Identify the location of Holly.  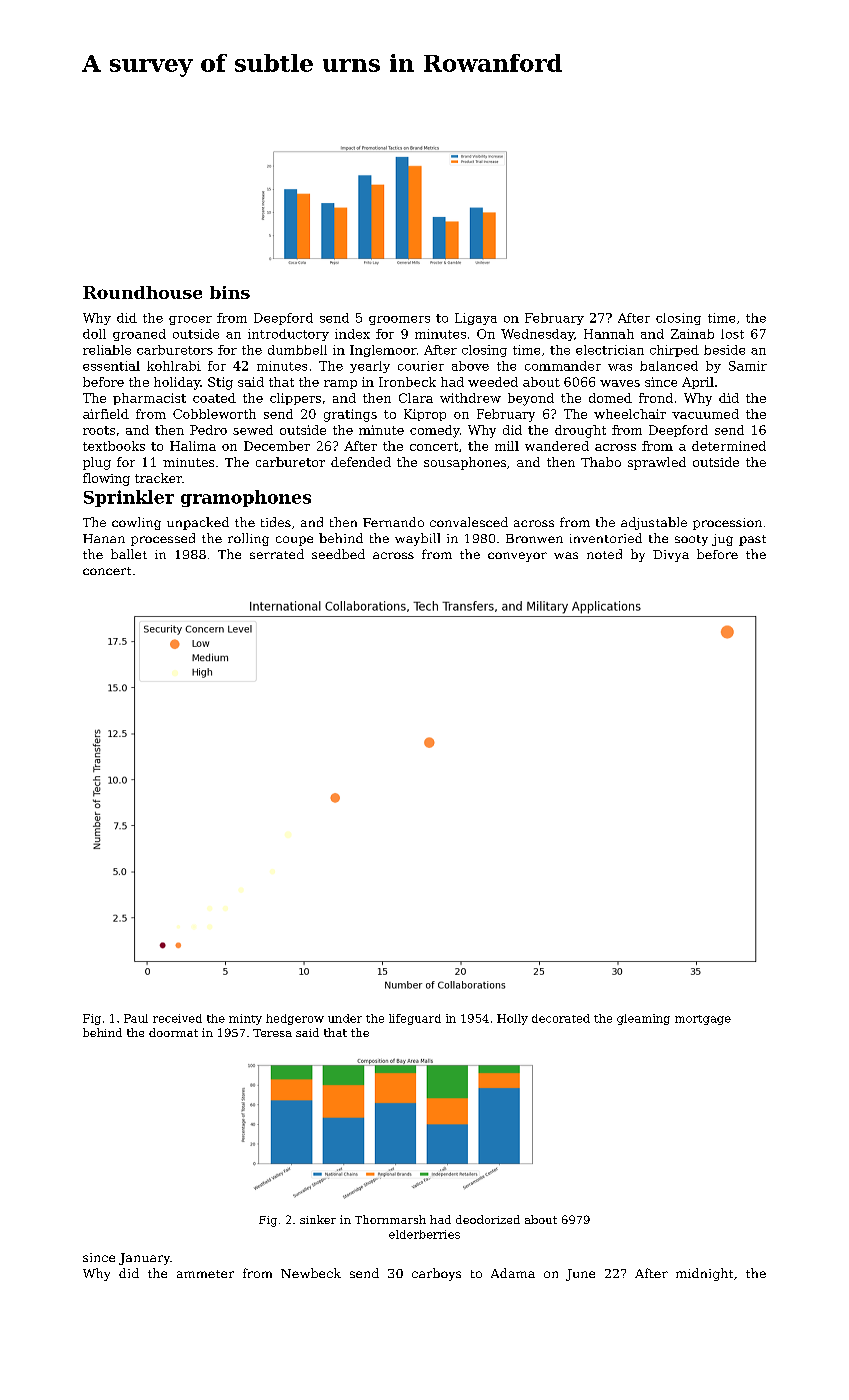
(512, 1019).
